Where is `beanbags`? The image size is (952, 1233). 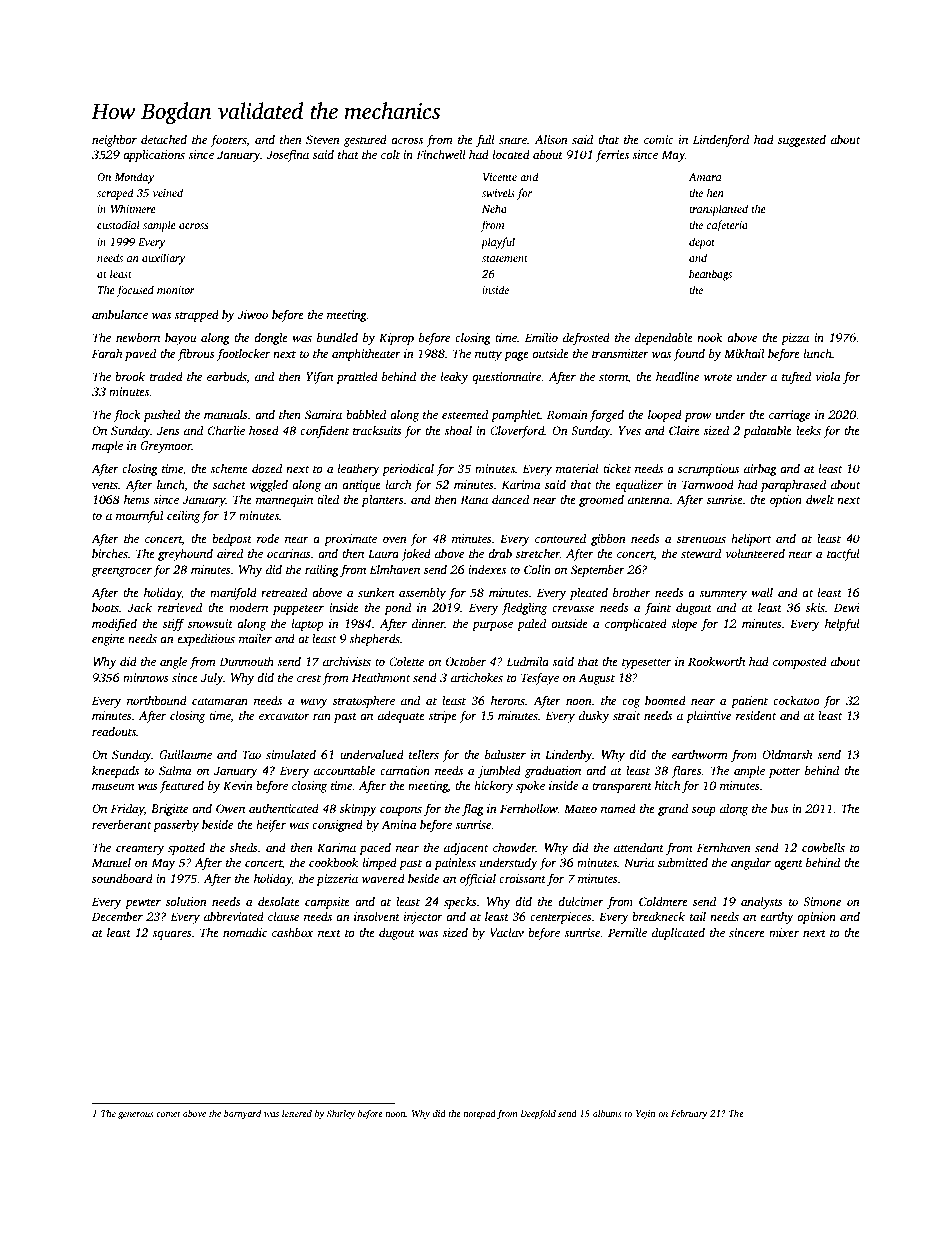 beanbags is located at coordinates (710, 275).
